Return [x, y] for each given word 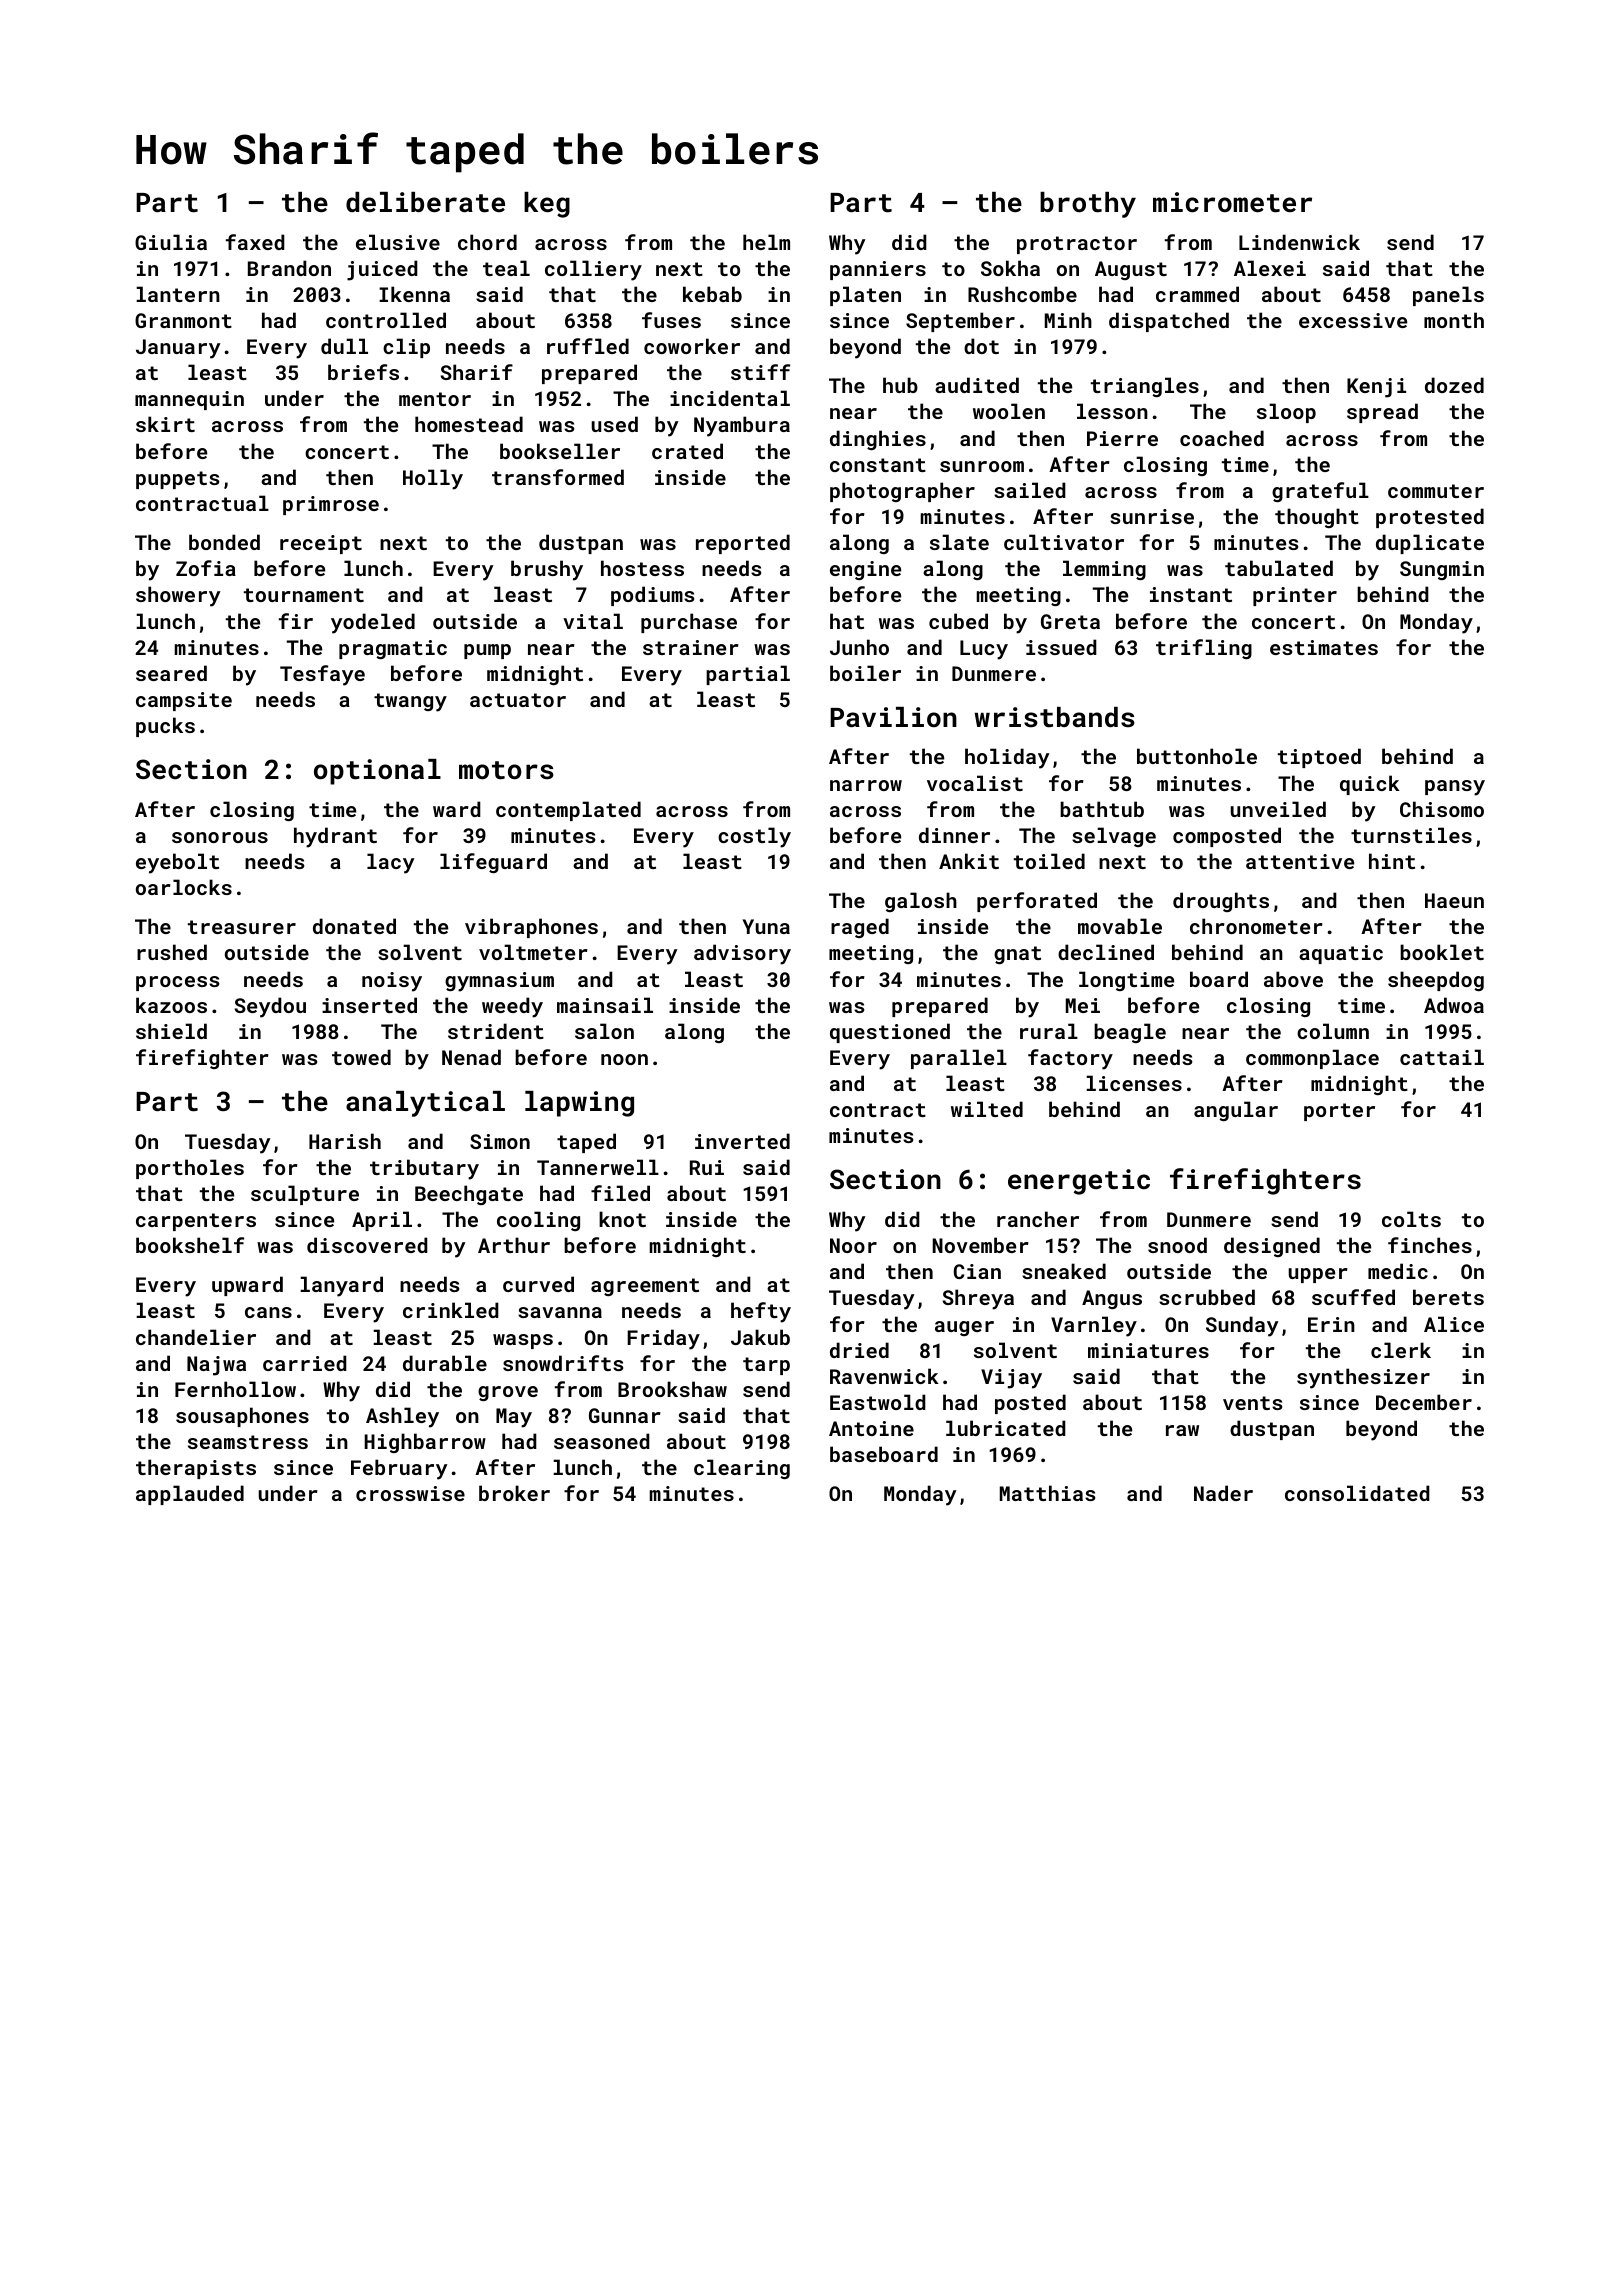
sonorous [220, 837]
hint [1392, 861]
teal [506, 268]
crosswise [410, 1493]
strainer [691, 647]
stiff [760, 372]
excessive [1353, 320]
